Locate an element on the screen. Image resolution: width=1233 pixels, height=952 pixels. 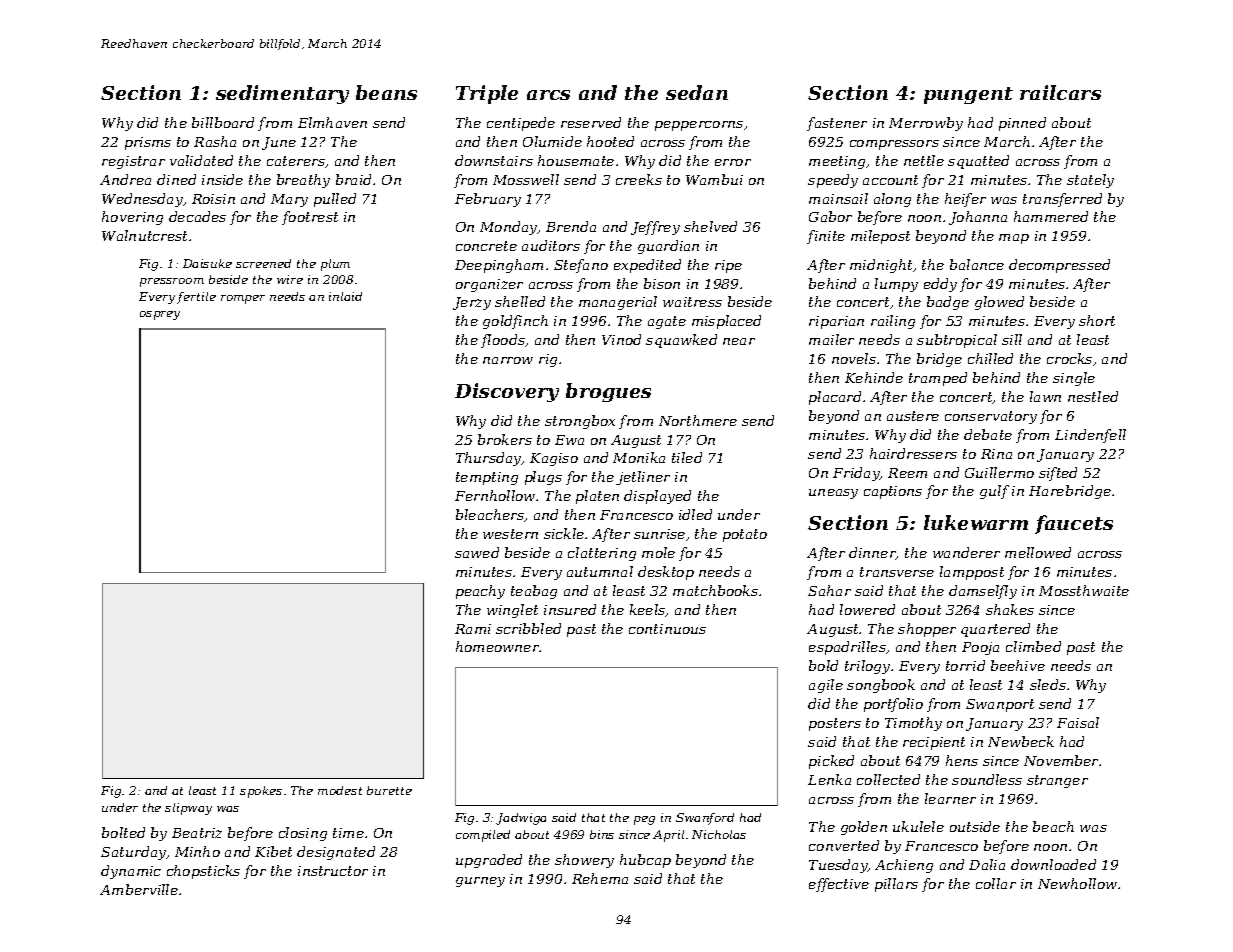
songbook is located at coordinates (881, 686).
